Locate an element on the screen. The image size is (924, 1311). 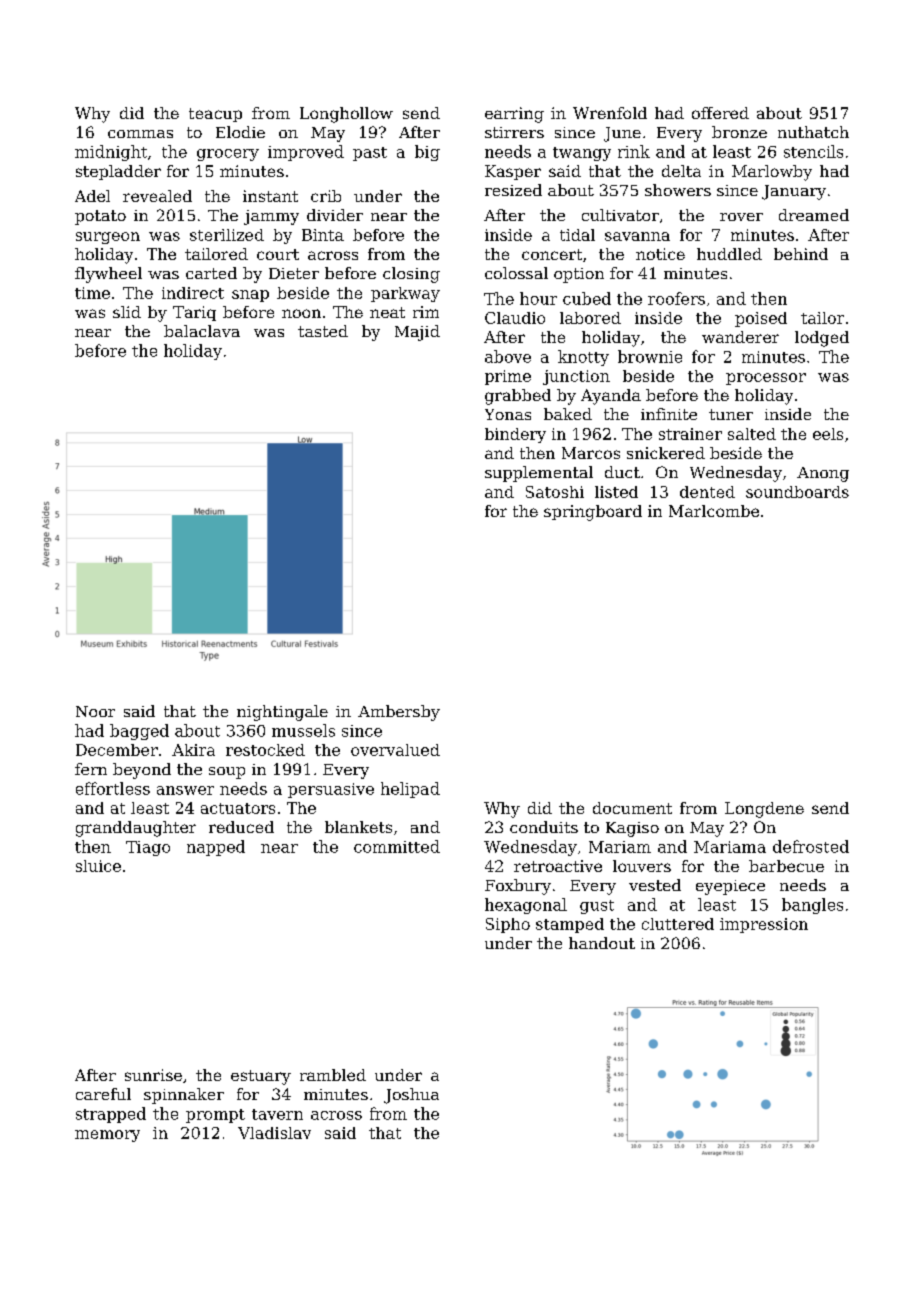
fern is located at coordinates (91, 769).
